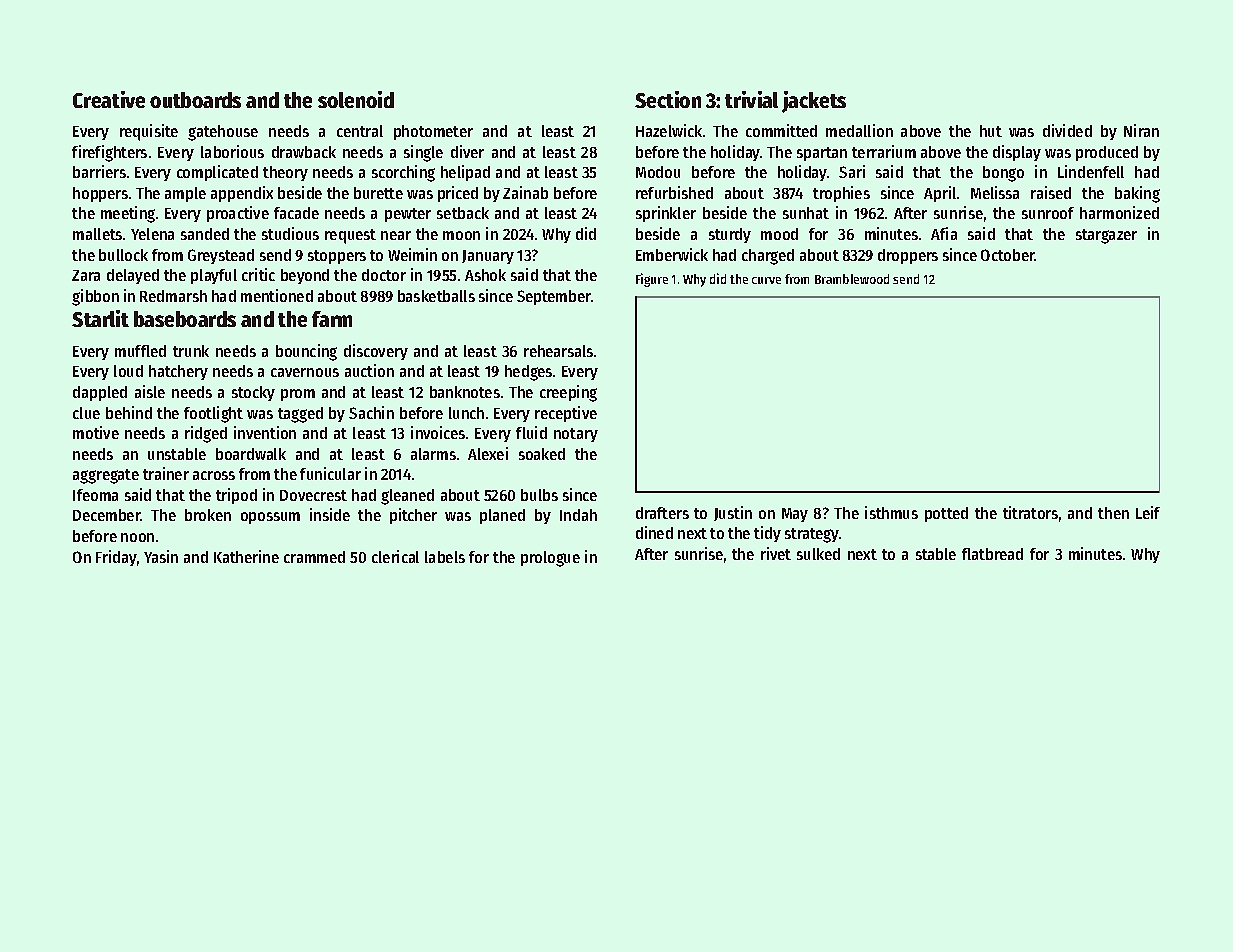  What do you see at coordinates (1107, 153) in the screenshot?
I see `produced` at bounding box center [1107, 153].
